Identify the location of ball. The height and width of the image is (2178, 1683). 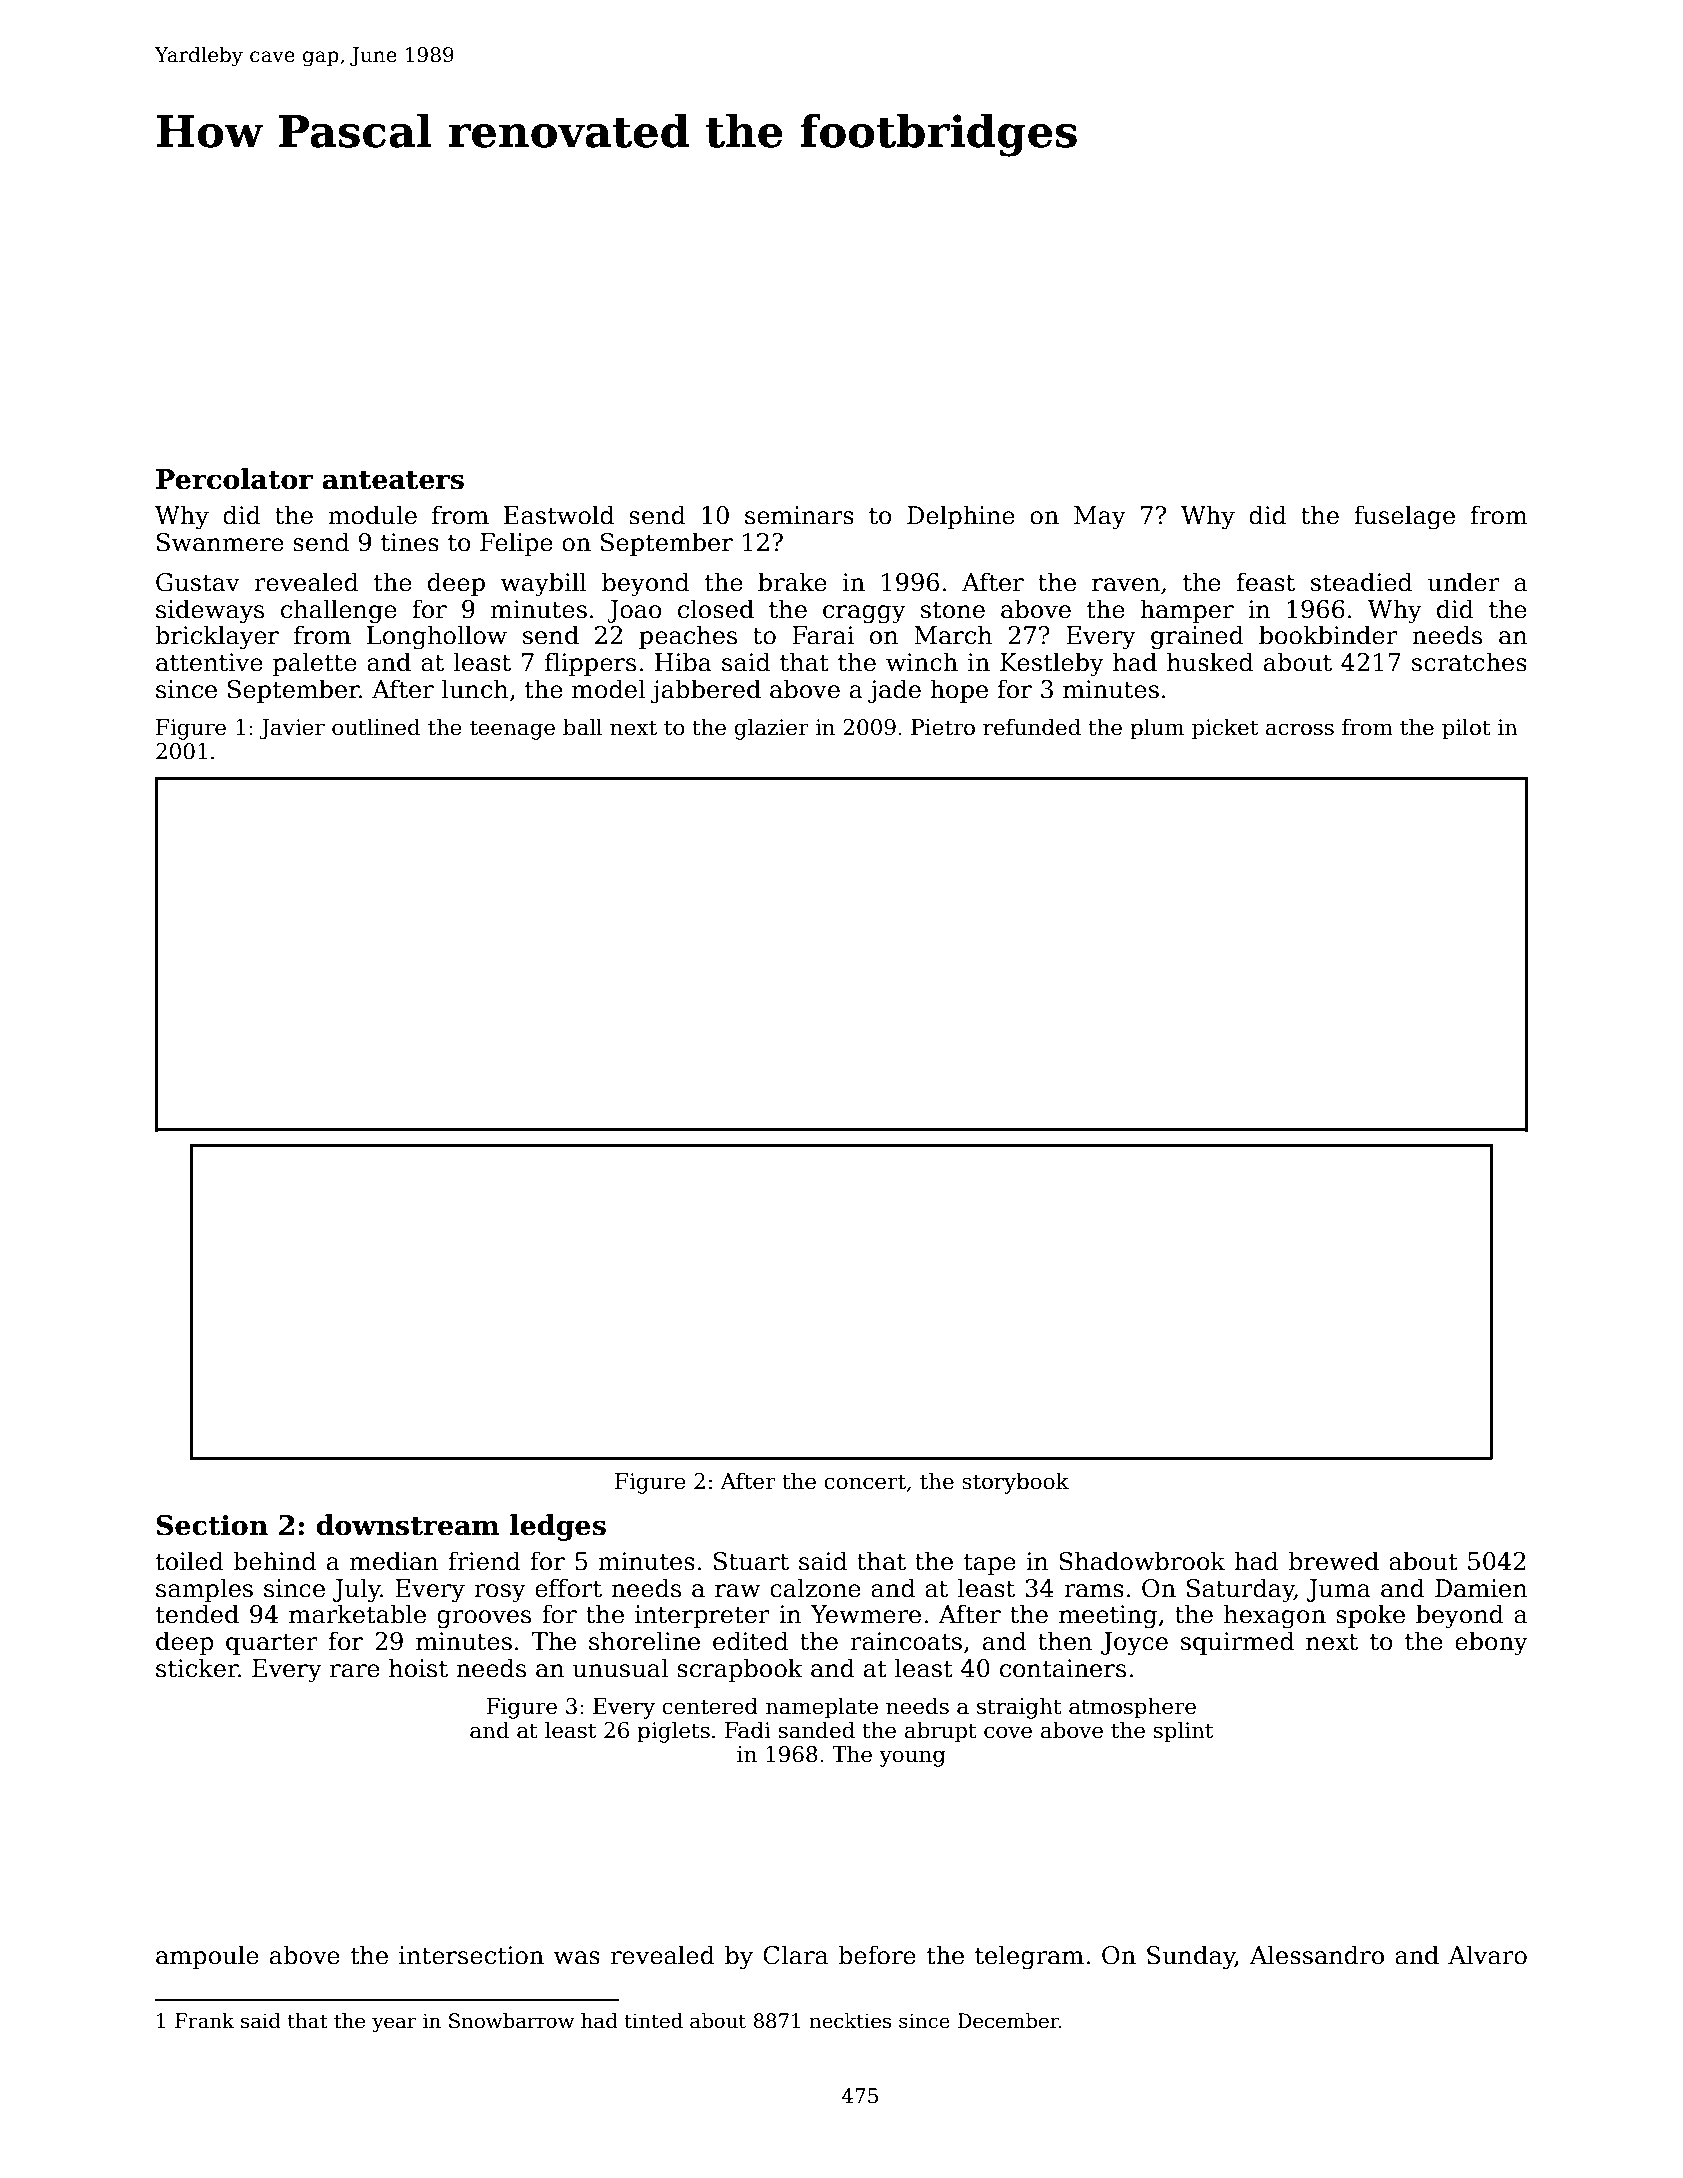
(583, 727).
